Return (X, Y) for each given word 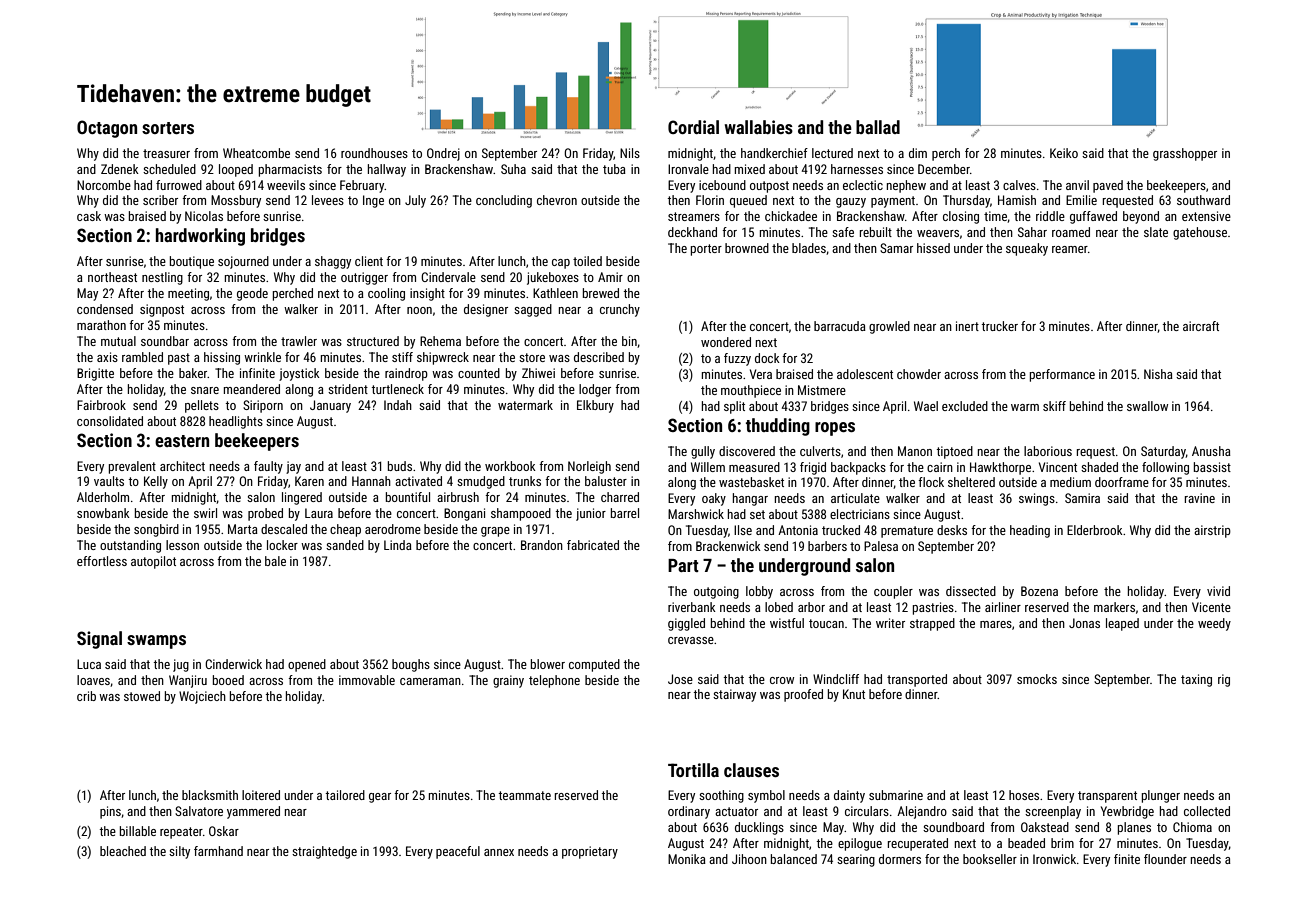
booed (228, 680)
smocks (1037, 679)
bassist (1212, 467)
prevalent (132, 467)
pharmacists (290, 170)
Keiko (1064, 153)
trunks (525, 481)
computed (594, 665)
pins (110, 812)
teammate (524, 795)
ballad (878, 127)
